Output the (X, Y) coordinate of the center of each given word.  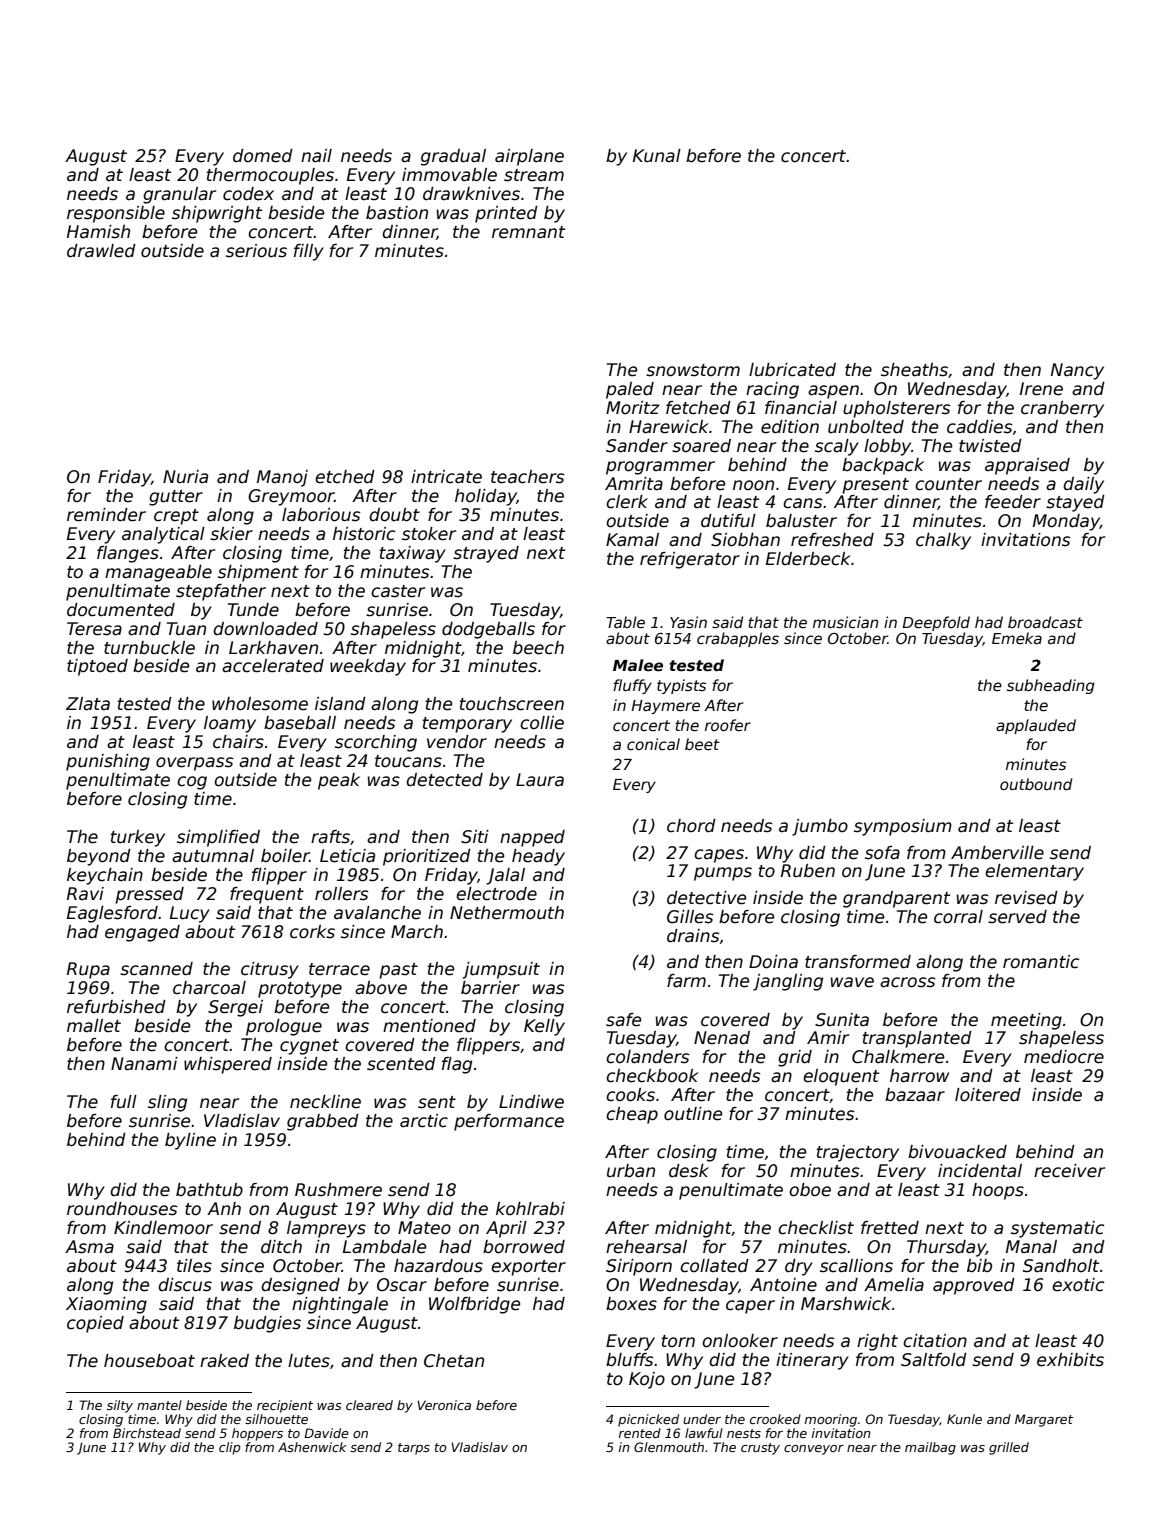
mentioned (429, 1026)
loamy (230, 724)
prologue (284, 1027)
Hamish (98, 232)
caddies (980, 427)
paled (630, 390)
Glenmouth (669, 1447)
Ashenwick (312, 1447)
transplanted (917, 1039)
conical (653, 744)
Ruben (808, 871)
